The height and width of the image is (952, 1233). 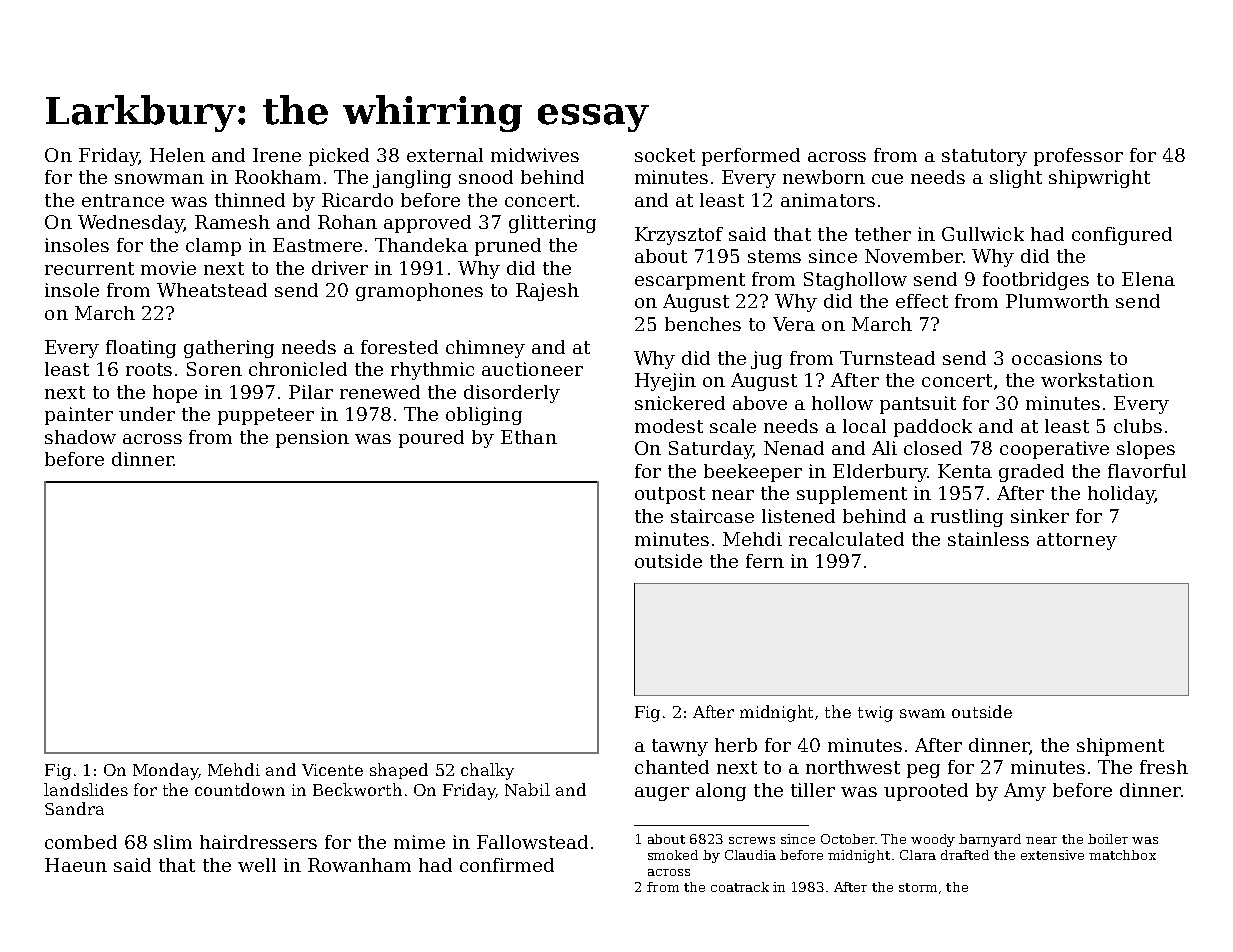 I want to click on attorney, so click(x=1077, y=541).
